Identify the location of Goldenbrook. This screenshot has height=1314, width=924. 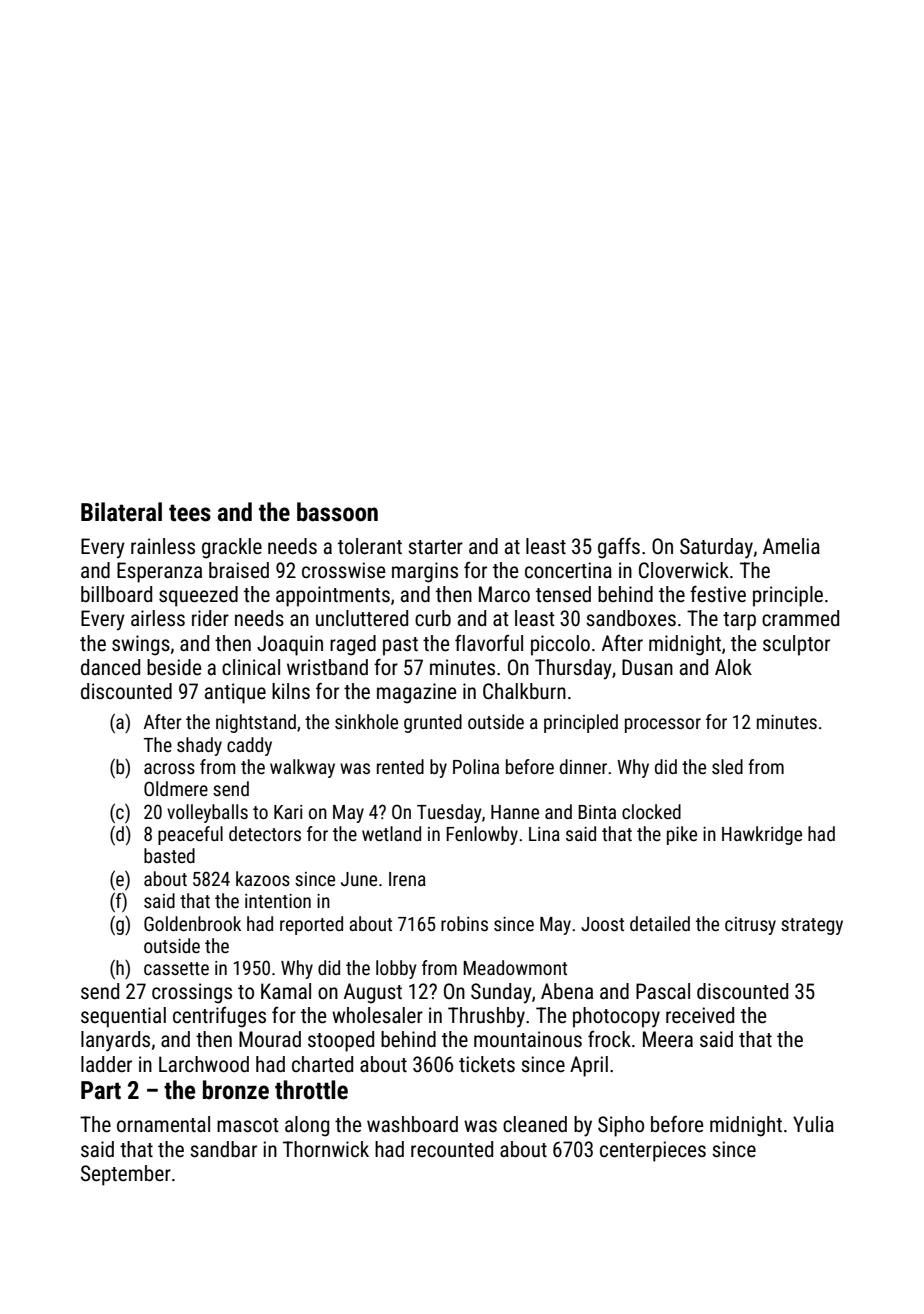
(192, 923).
